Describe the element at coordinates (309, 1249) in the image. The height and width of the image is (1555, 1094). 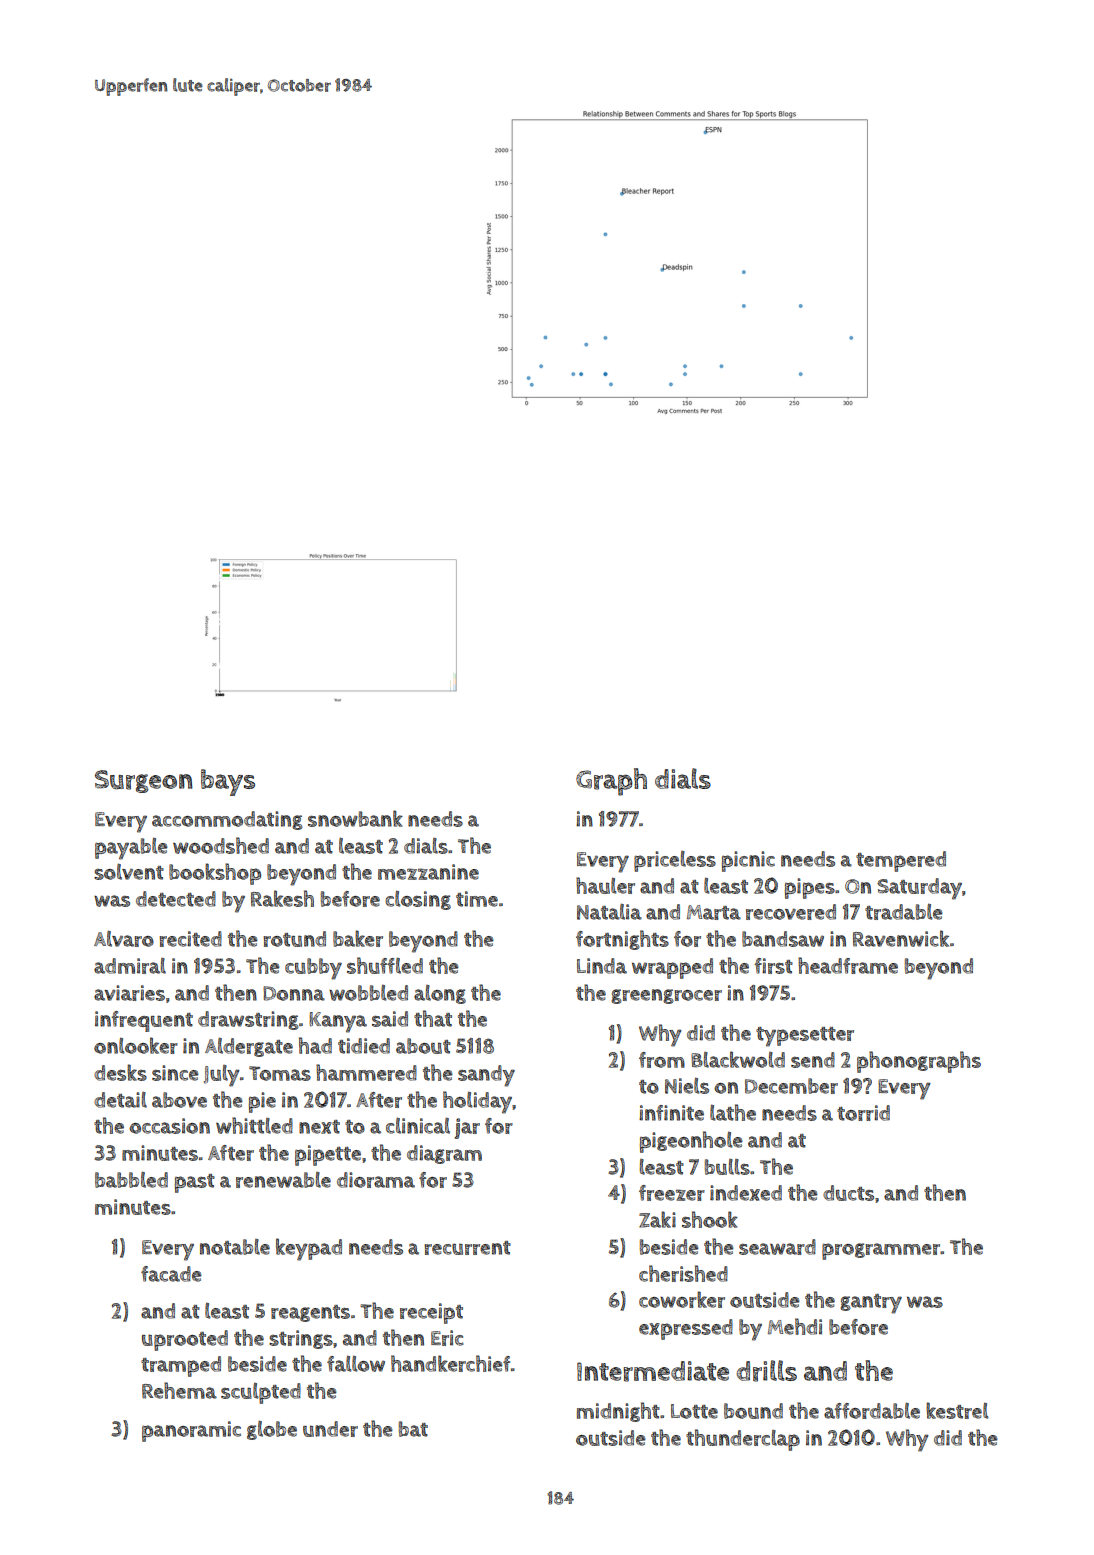
I see `keypad` at that location.
